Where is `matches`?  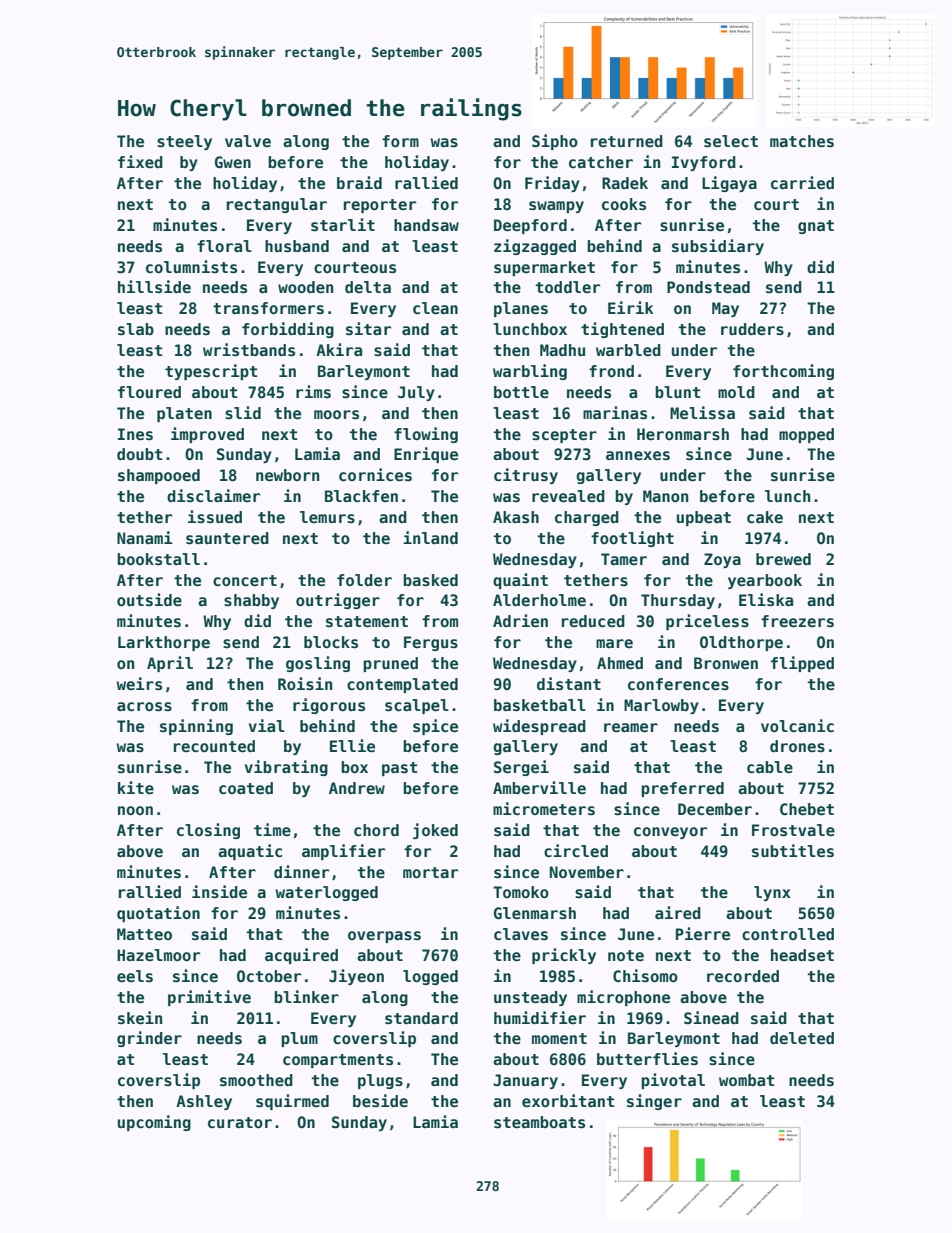 matches is located at coordinates (802, 141).
